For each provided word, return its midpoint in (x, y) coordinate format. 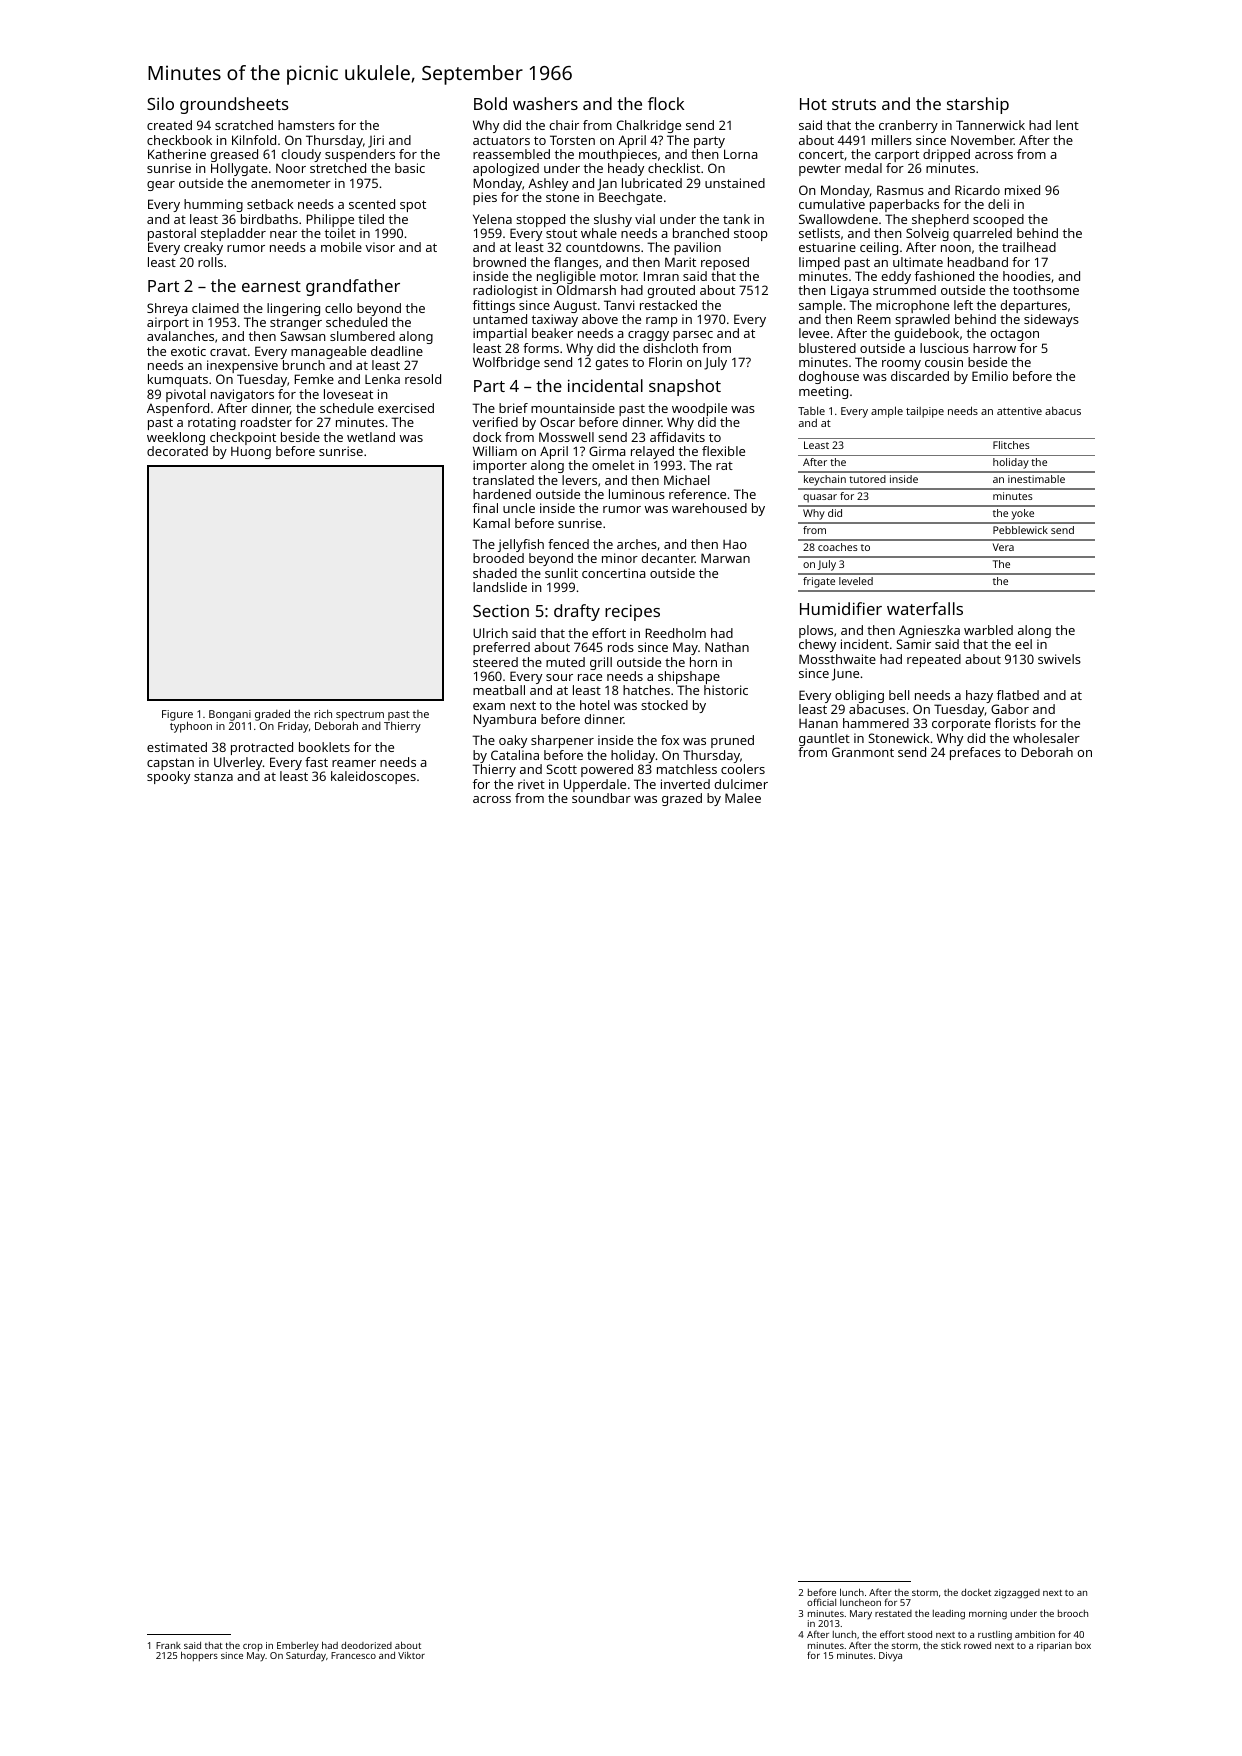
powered (607, 770)
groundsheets (234, 105)
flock (666, 103)
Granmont (863, 752)
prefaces (975, 753)
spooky (168, 777)
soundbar (601, 798)
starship (978, 105)
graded (272, 715)
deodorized (366, 1645)
